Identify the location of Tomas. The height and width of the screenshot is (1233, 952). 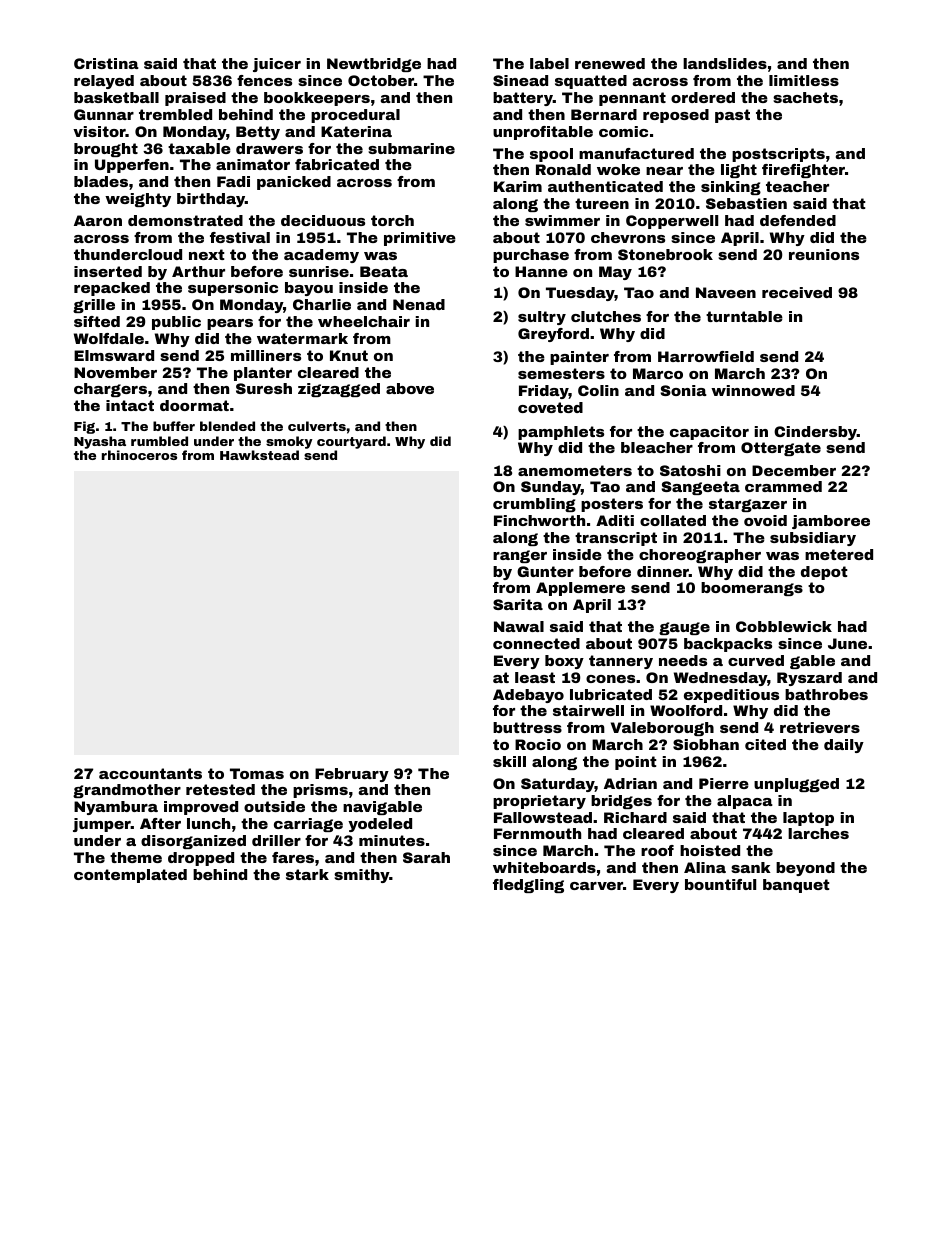
(257, 773).
